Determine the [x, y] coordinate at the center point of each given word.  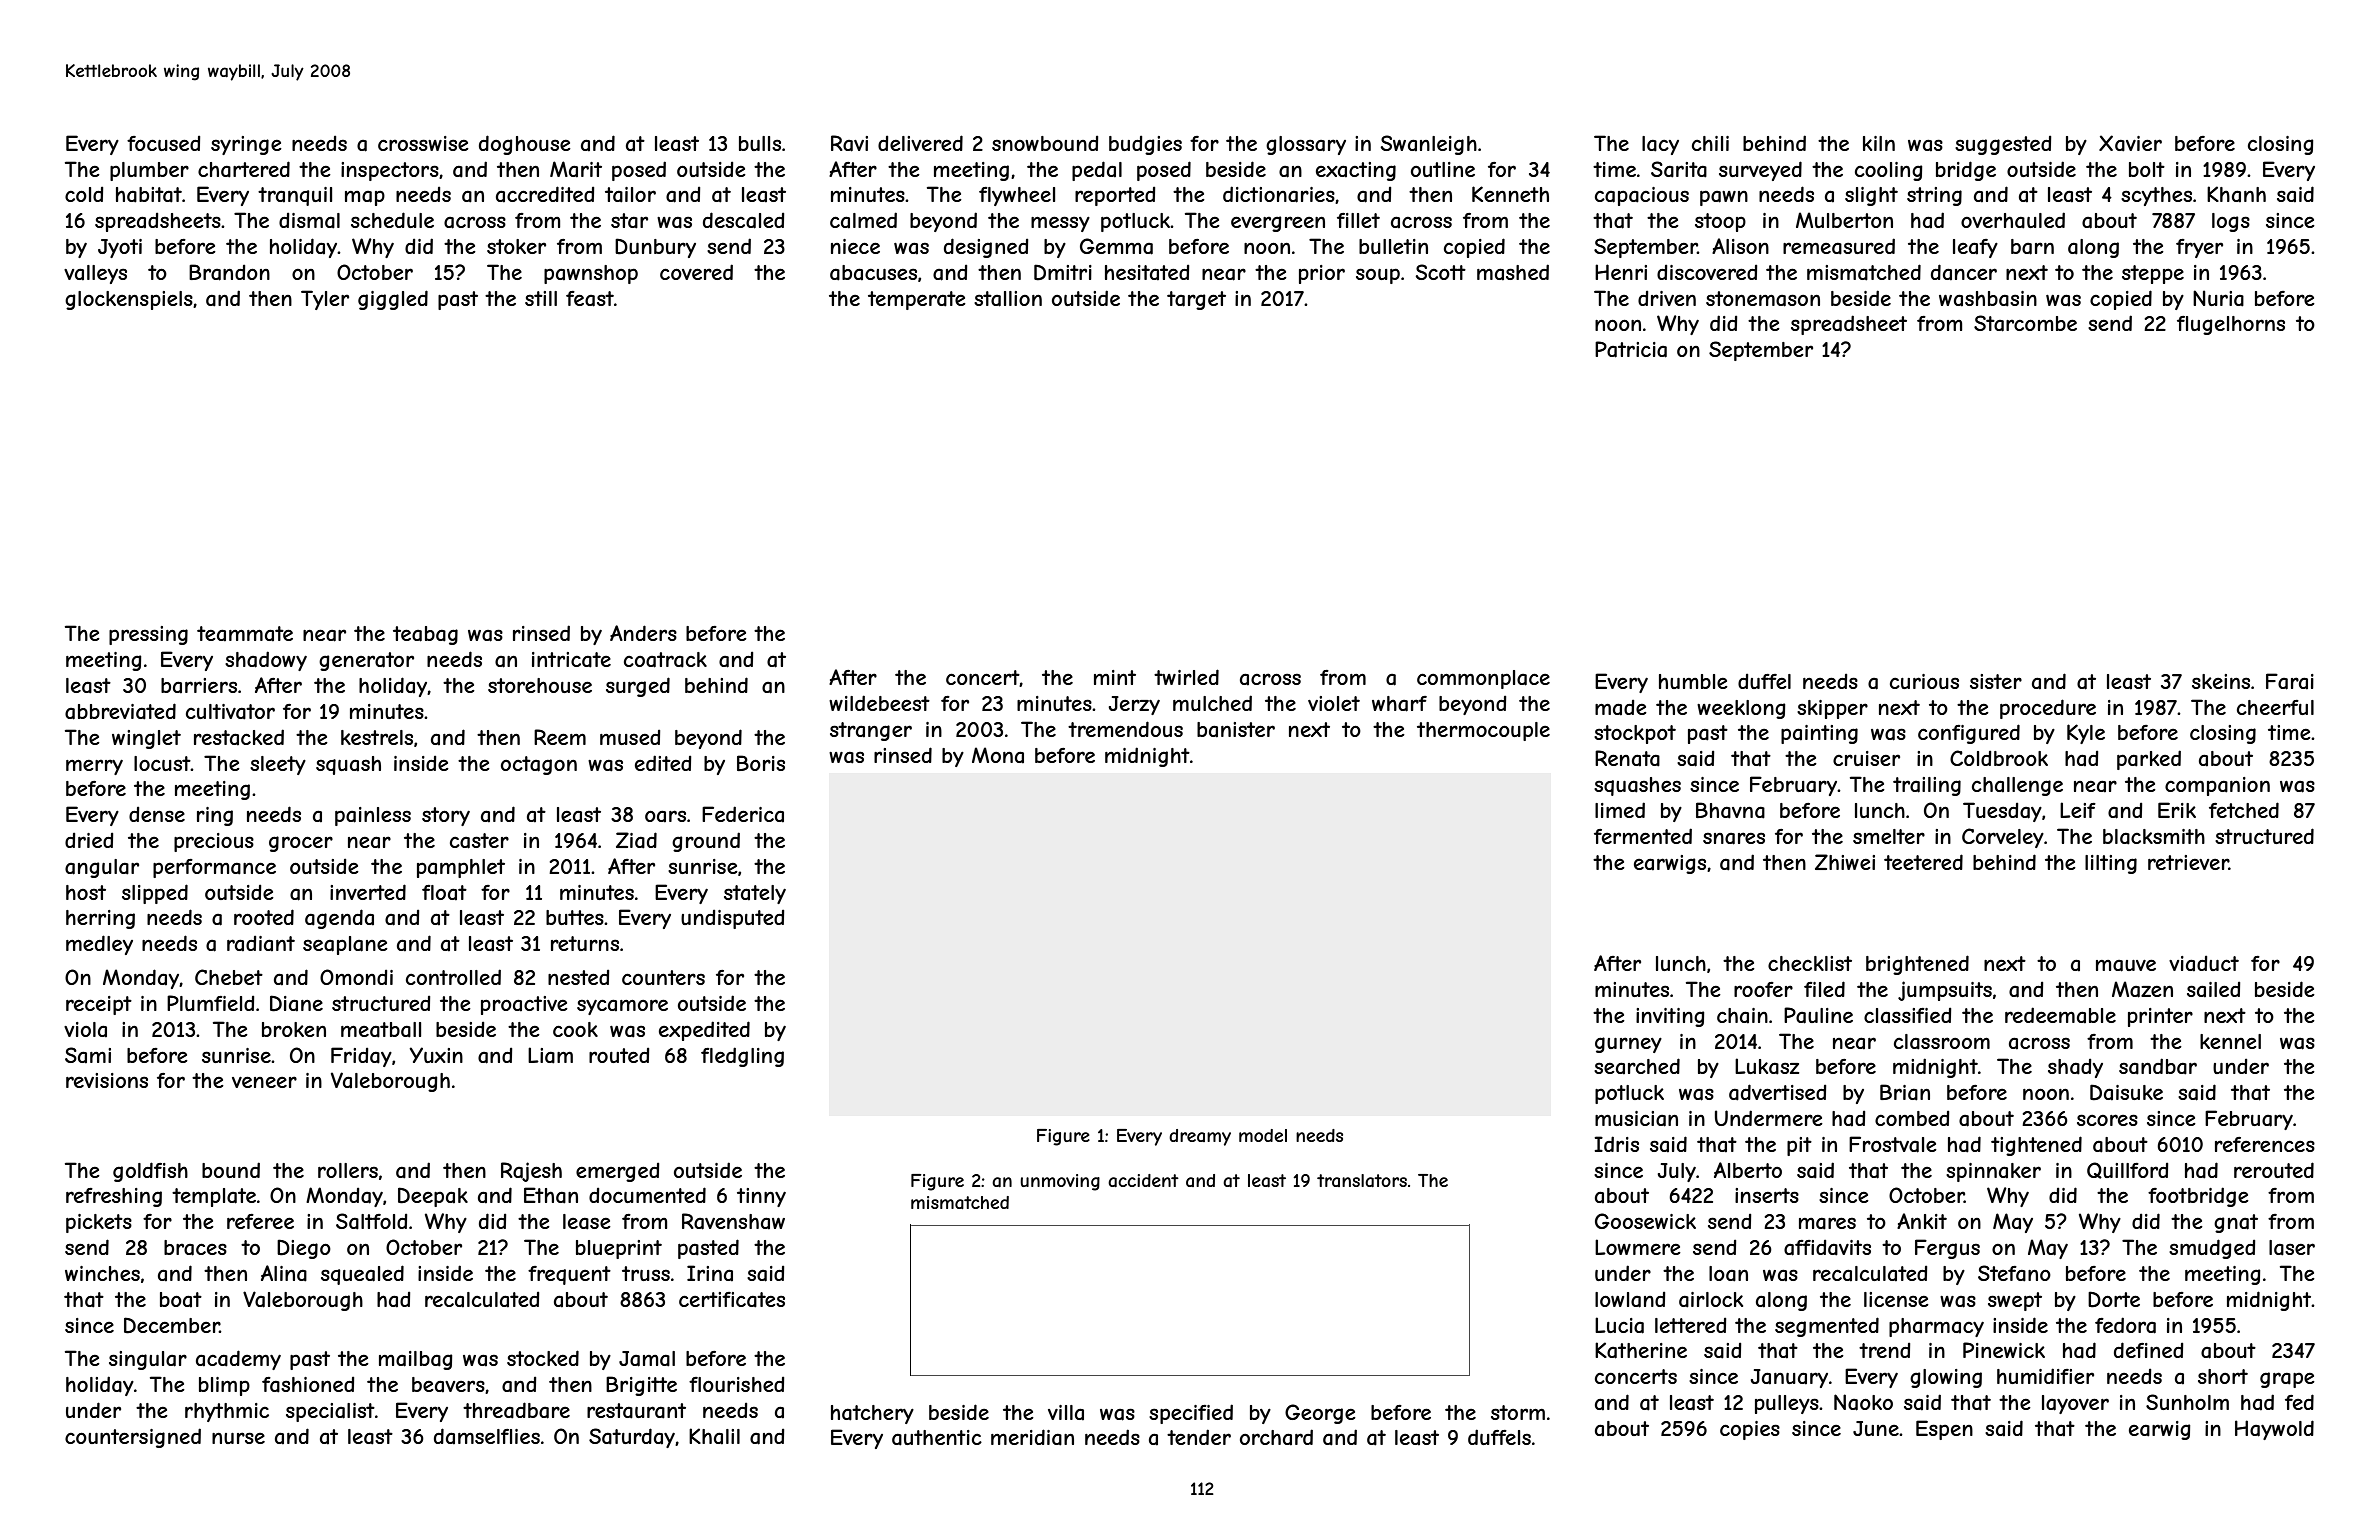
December [172, 1325]
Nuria [2218, 298]
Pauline [1818, 1015]
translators [1362, 1180]
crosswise [423, 143]
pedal [1097, 171]
